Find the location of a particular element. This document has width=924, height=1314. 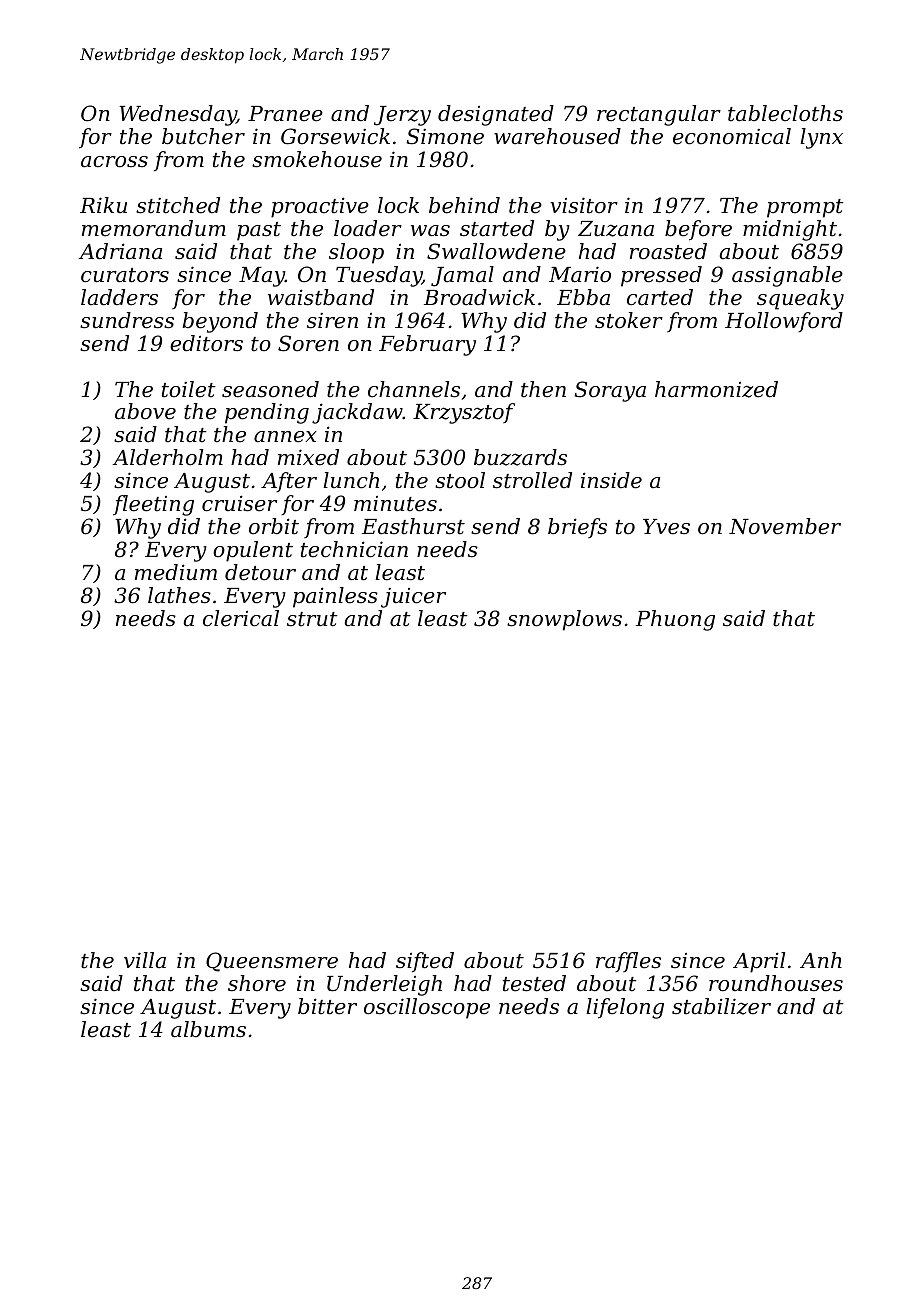

shore is located at coordinates (257, 983).
